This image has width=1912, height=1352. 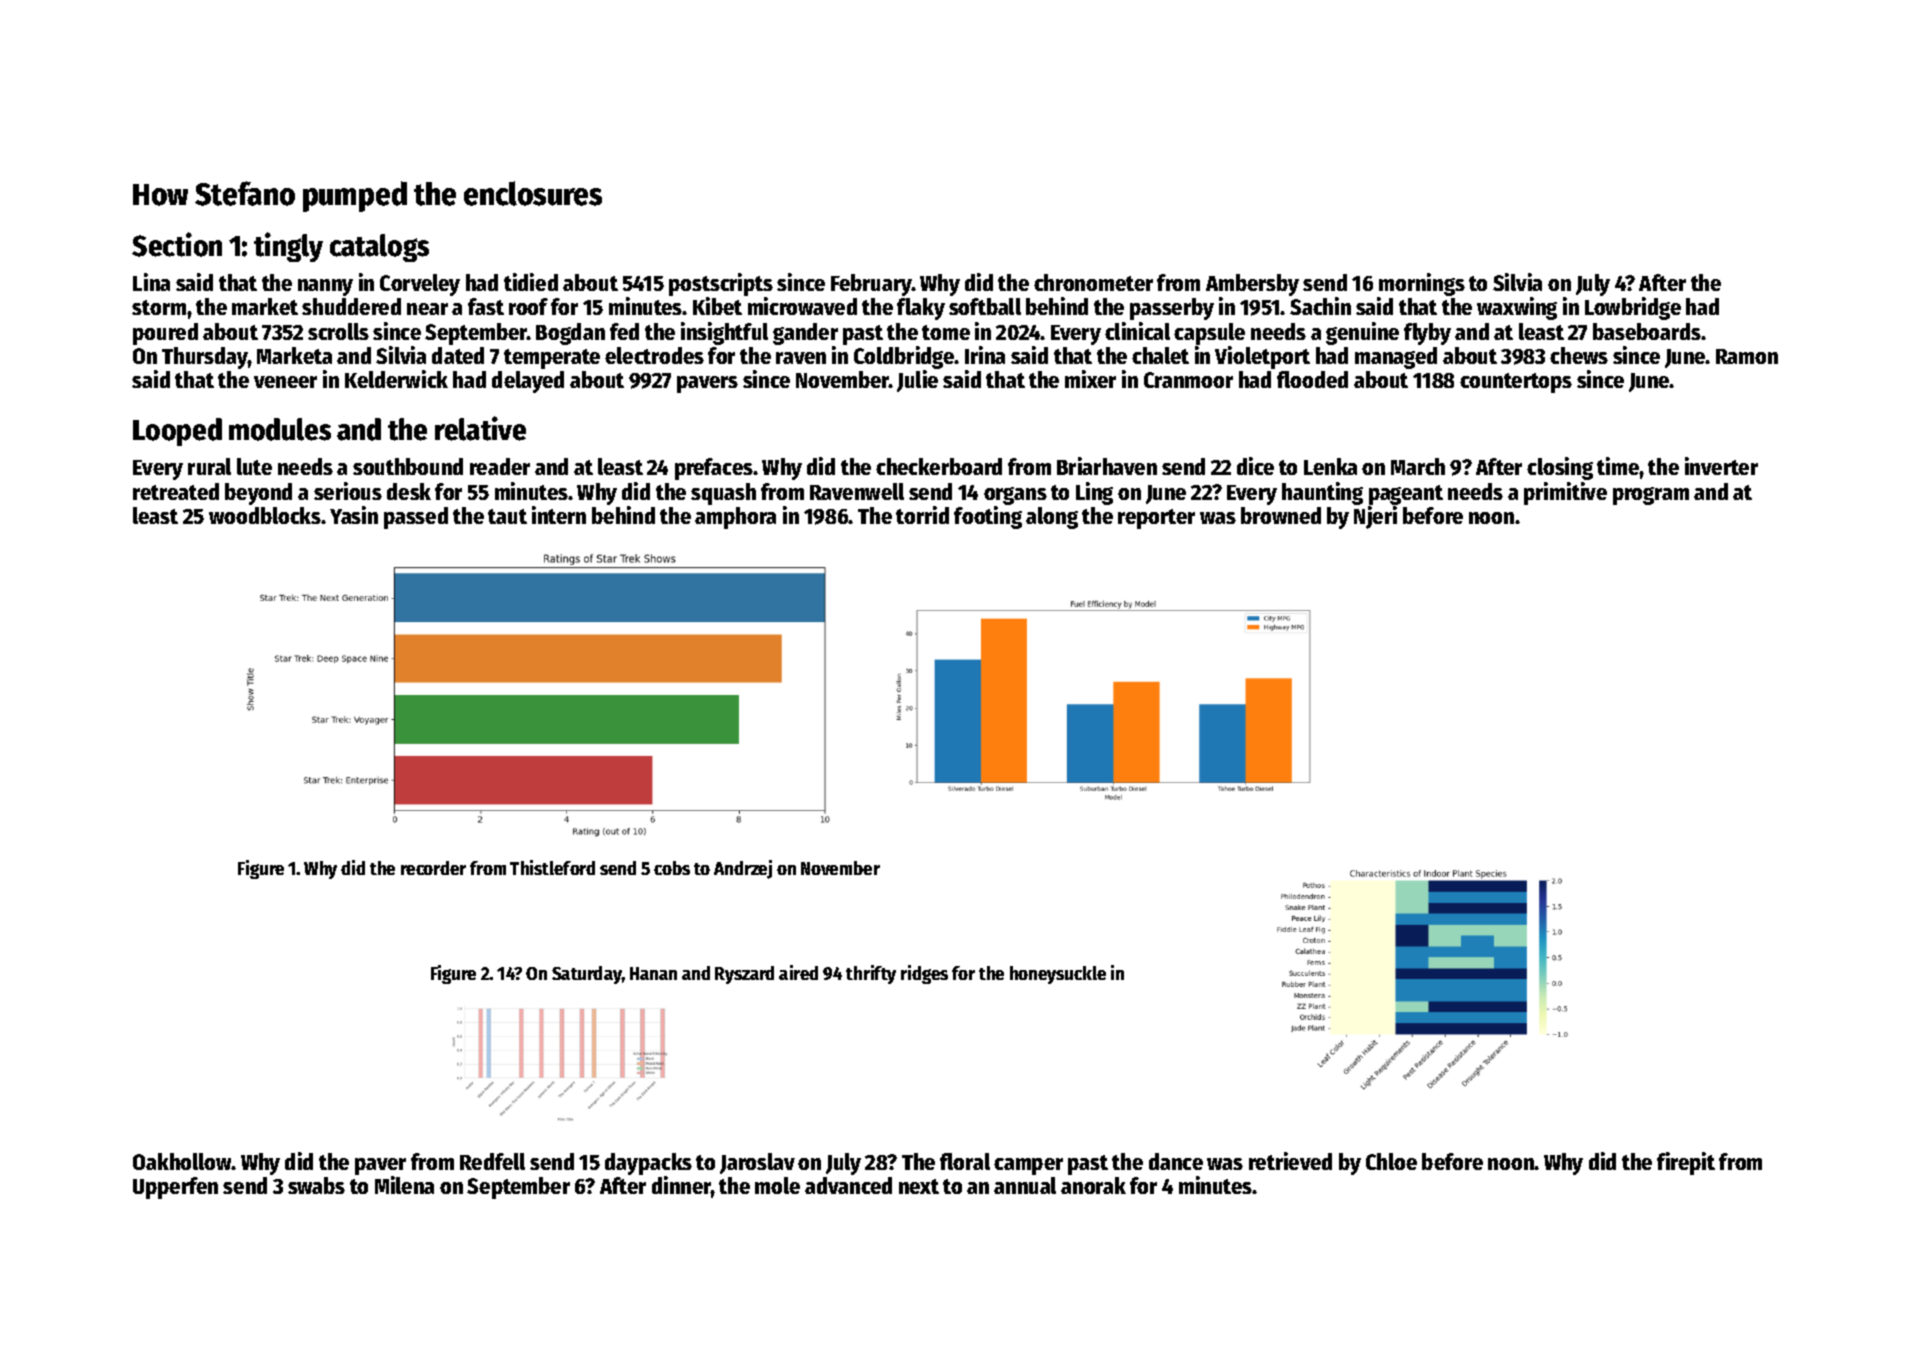 What do you see at coordinates (743, 869) in the image?
I see `Andrzej` at bounding box center [743, 869].
